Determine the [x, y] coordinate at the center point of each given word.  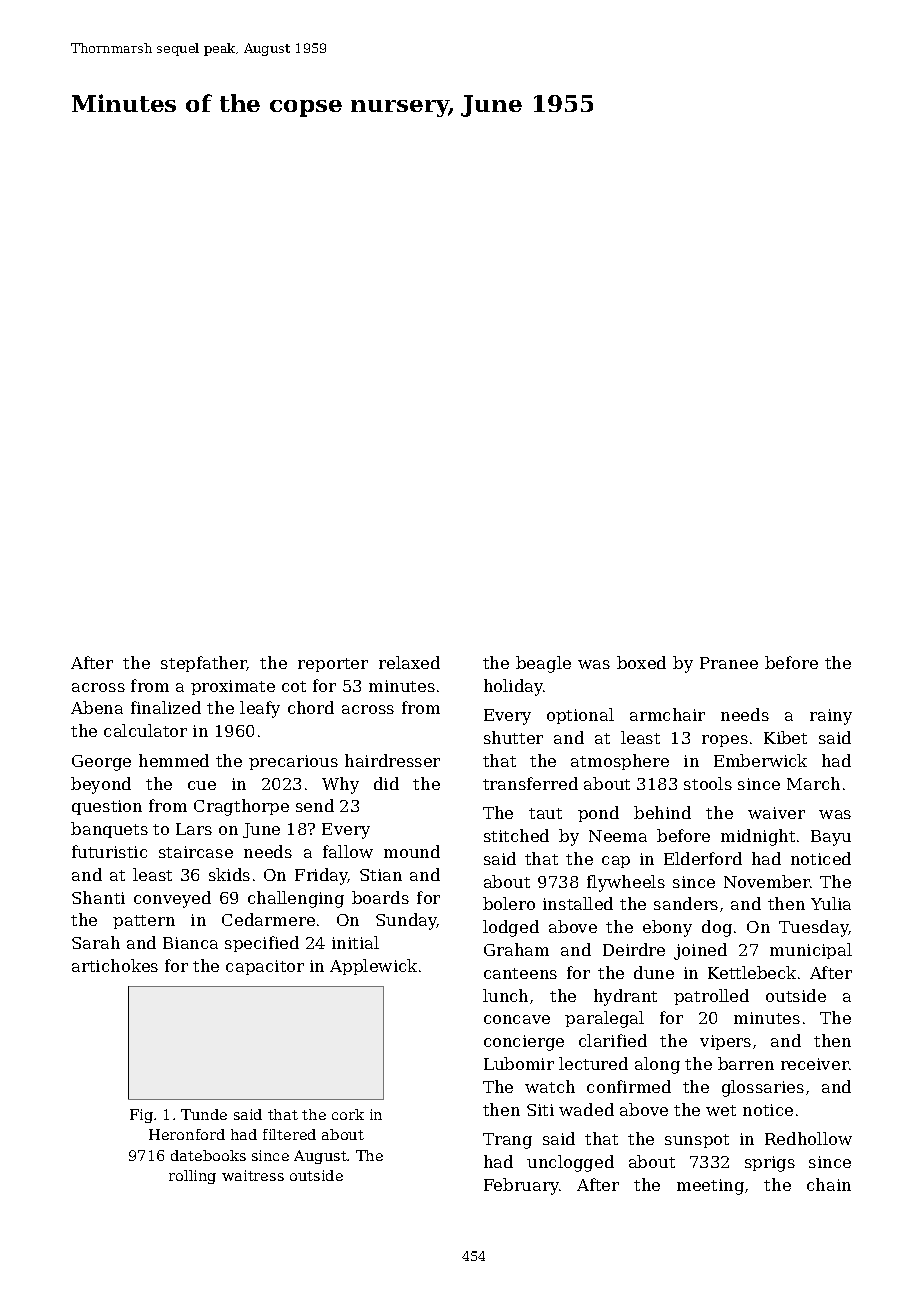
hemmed [174, 760]
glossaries [763, 1088]
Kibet [785, 737]
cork [348, 1114]
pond [598, 814]
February [521, 1186]
